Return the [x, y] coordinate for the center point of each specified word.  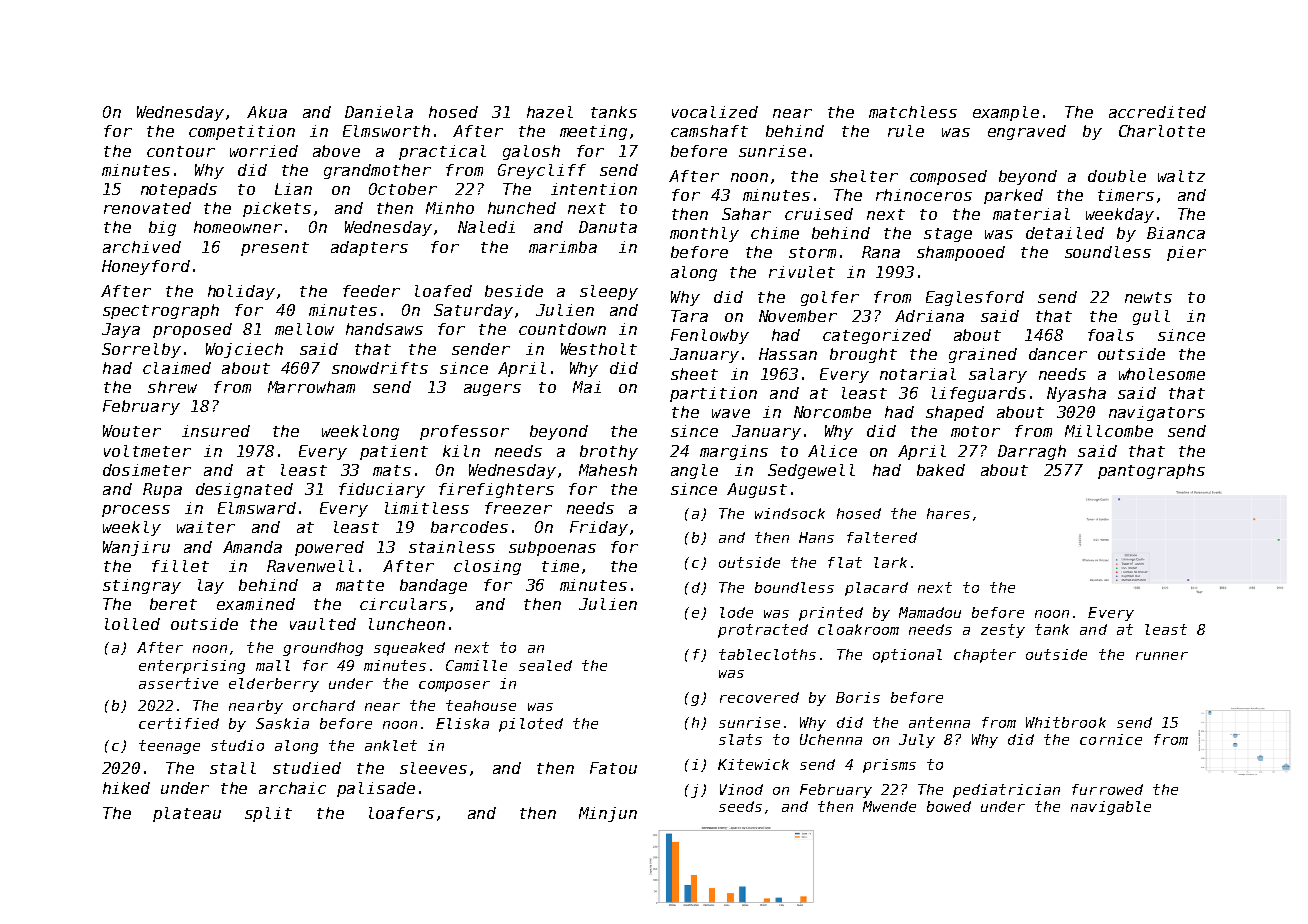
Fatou [613, 768]
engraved [1027, 132]
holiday [241, 292]
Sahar [746, 214]
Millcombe [1109, 431]
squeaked [409, 649]
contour [181, 151]
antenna [939, 722]
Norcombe [832, 412]
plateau [187, 814]
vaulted [323, 624]
